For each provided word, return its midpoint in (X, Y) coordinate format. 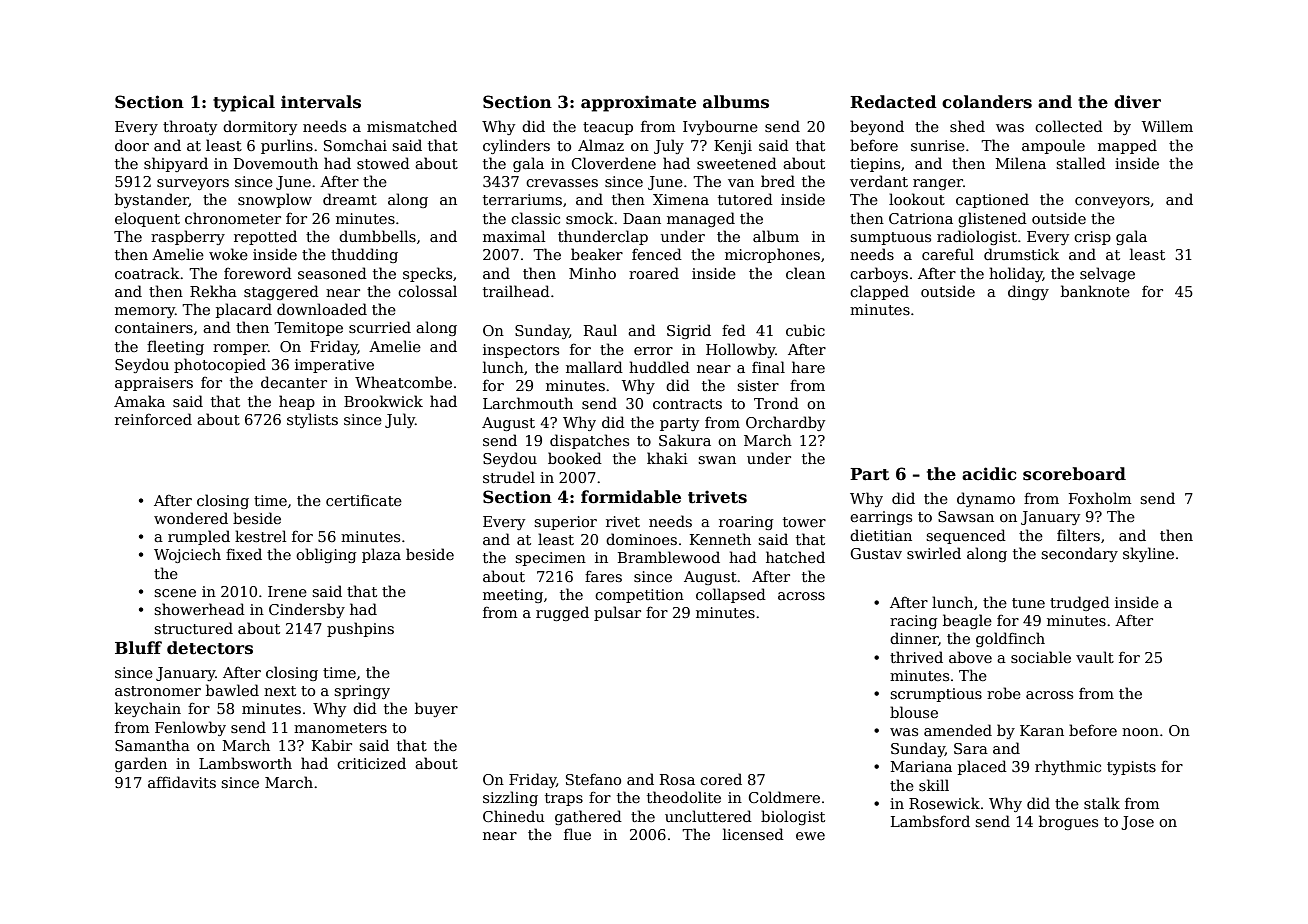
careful (948, 254)
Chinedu (513, 816)
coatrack (147, 273)
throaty (190, 127)
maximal (514, 236)
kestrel (260, 536)
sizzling (510, 798)
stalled (1081, 163)
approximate (638, 103)
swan (717, 460)
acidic (989, 474)
